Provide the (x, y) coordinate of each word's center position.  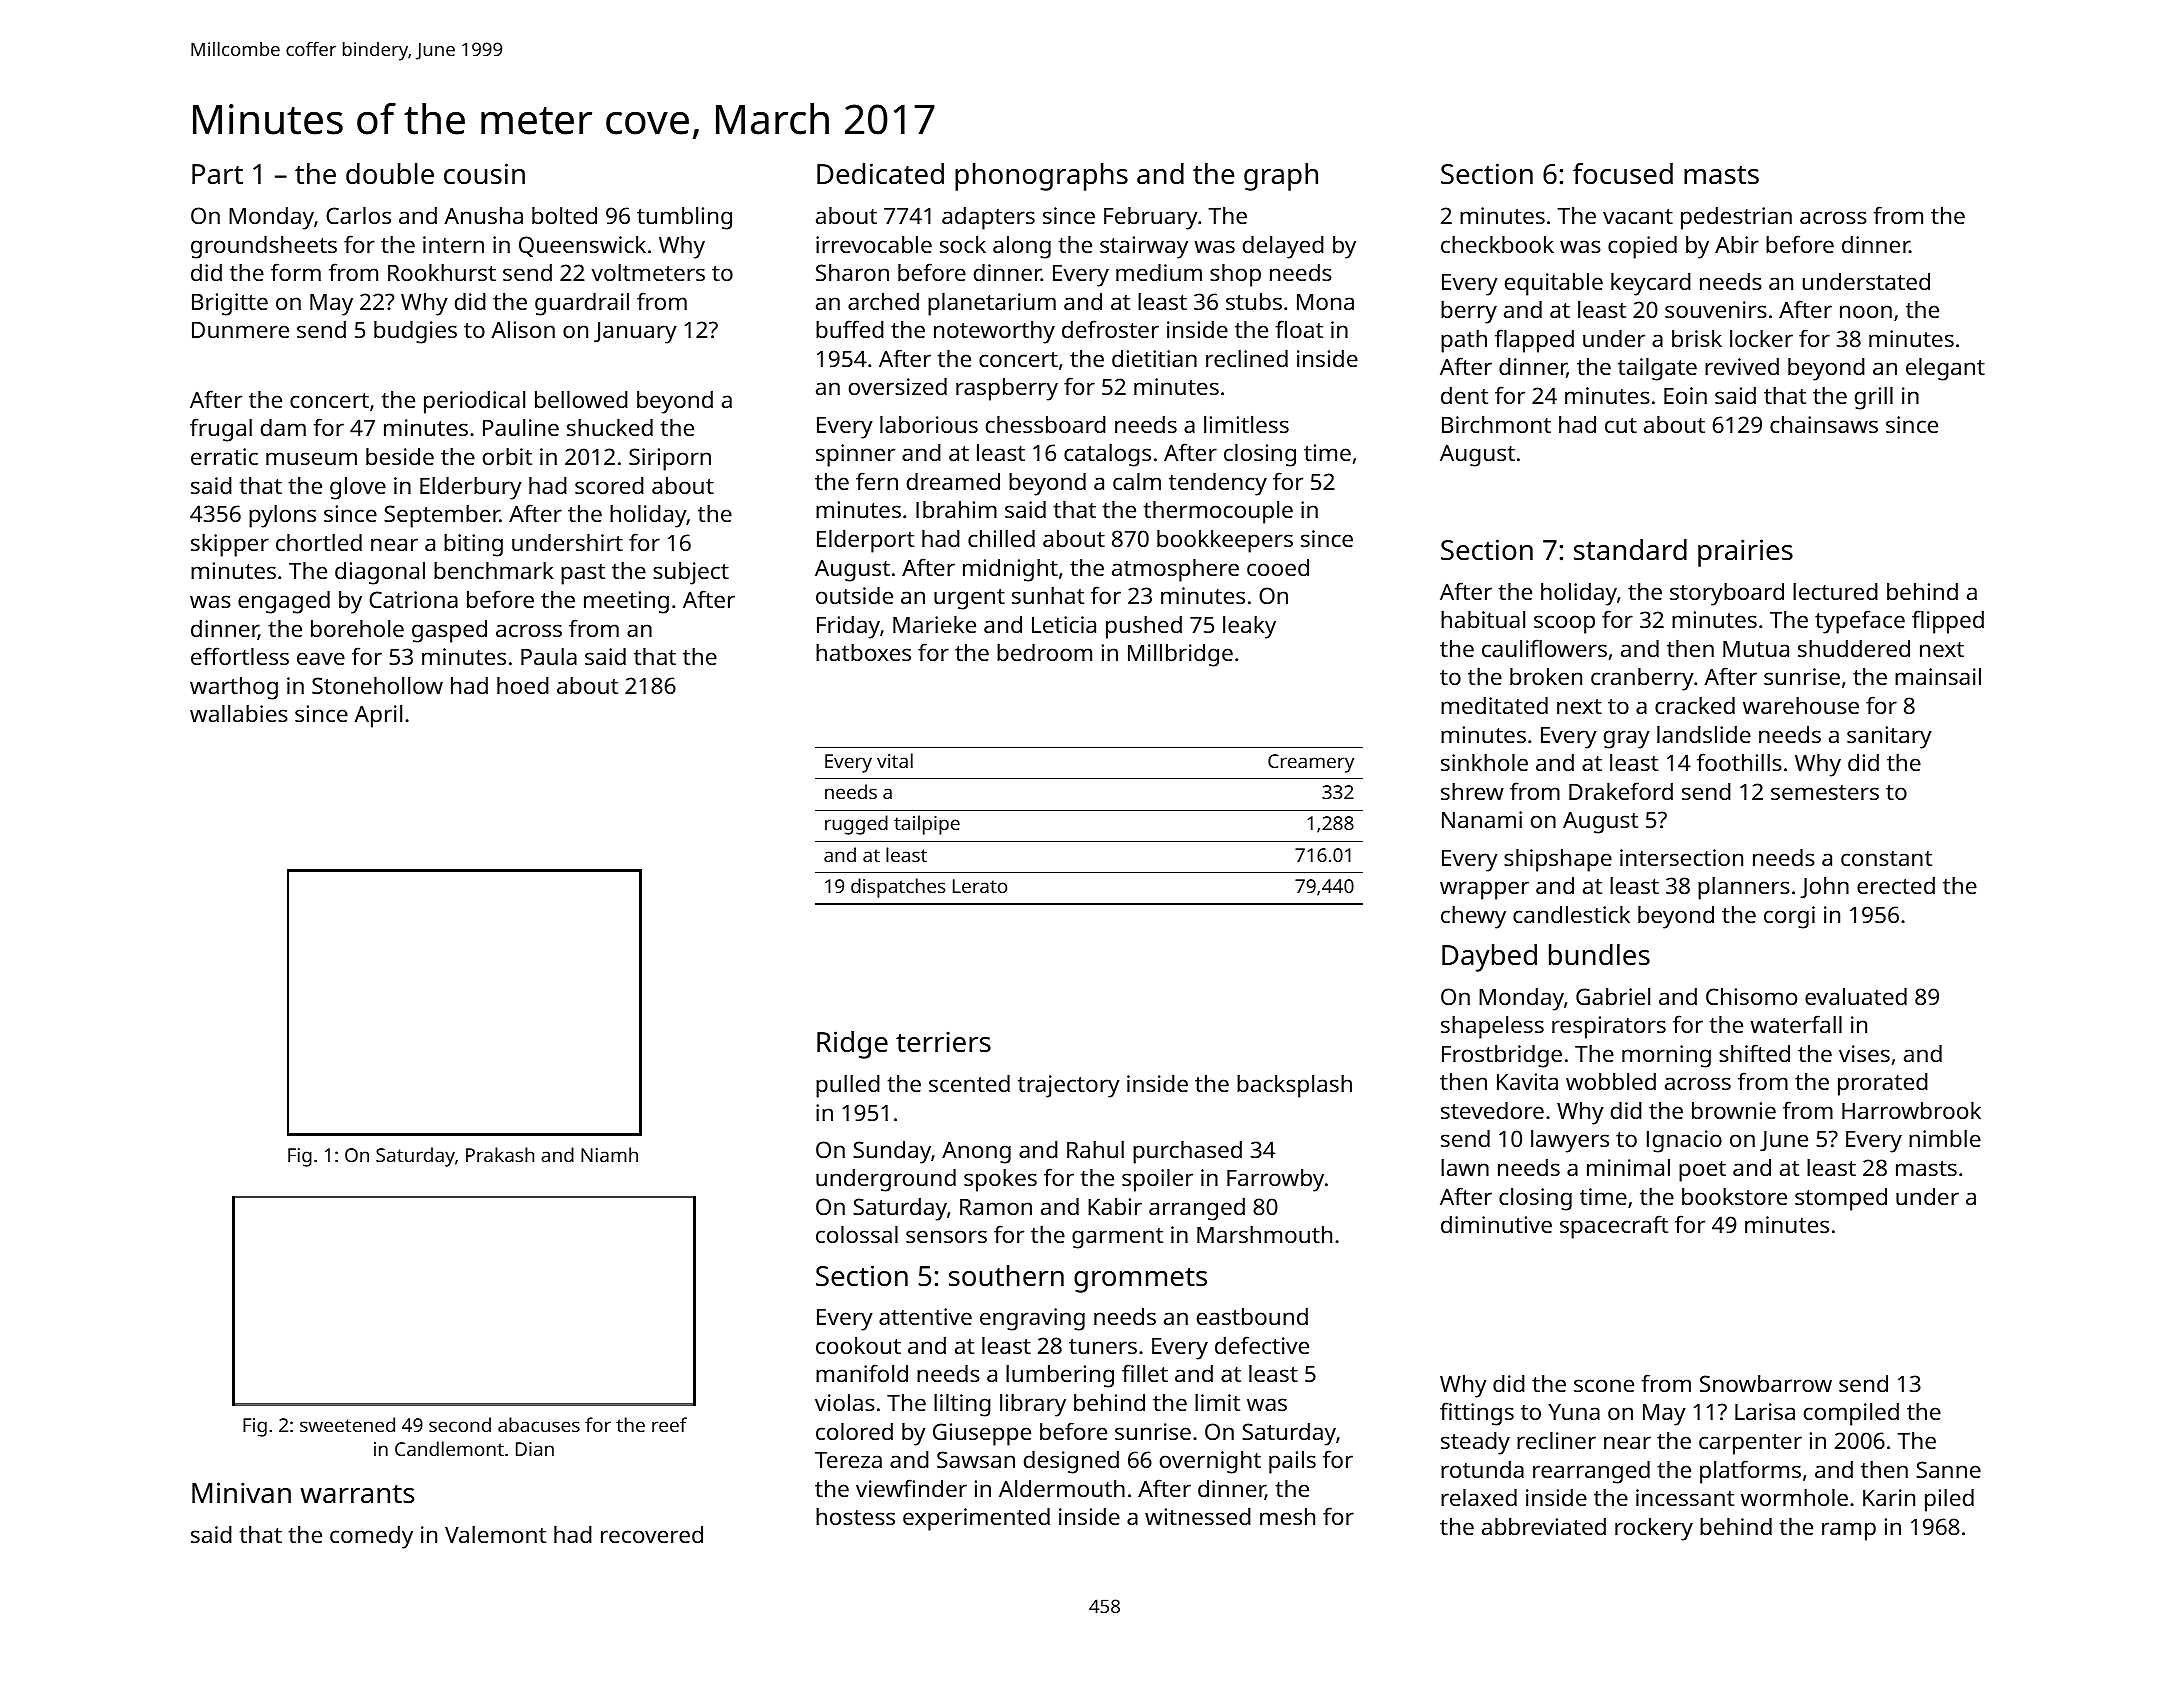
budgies (415, 332)
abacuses (539, 1424)
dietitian (1154, 358)
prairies (1745, 553)
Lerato (980, 886)
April (378, 716)
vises (1864, 1053)
